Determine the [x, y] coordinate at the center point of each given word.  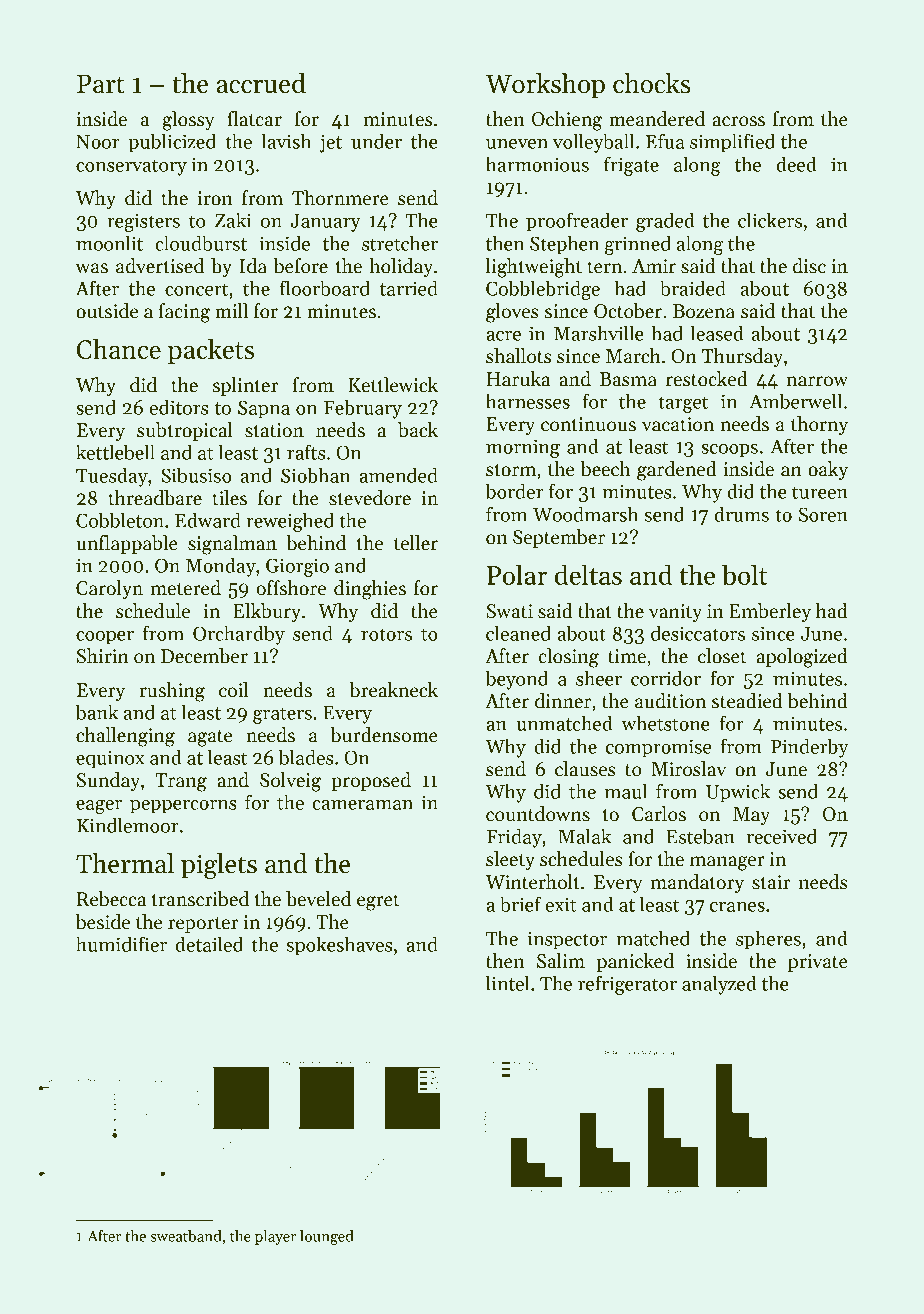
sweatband [186, 1236]
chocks [651, 83]
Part [101, 84]
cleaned [518, 633]
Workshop [545, 86]
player [275, 1237]
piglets [219, 866]
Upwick [738, 793]
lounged [327, 1237]
